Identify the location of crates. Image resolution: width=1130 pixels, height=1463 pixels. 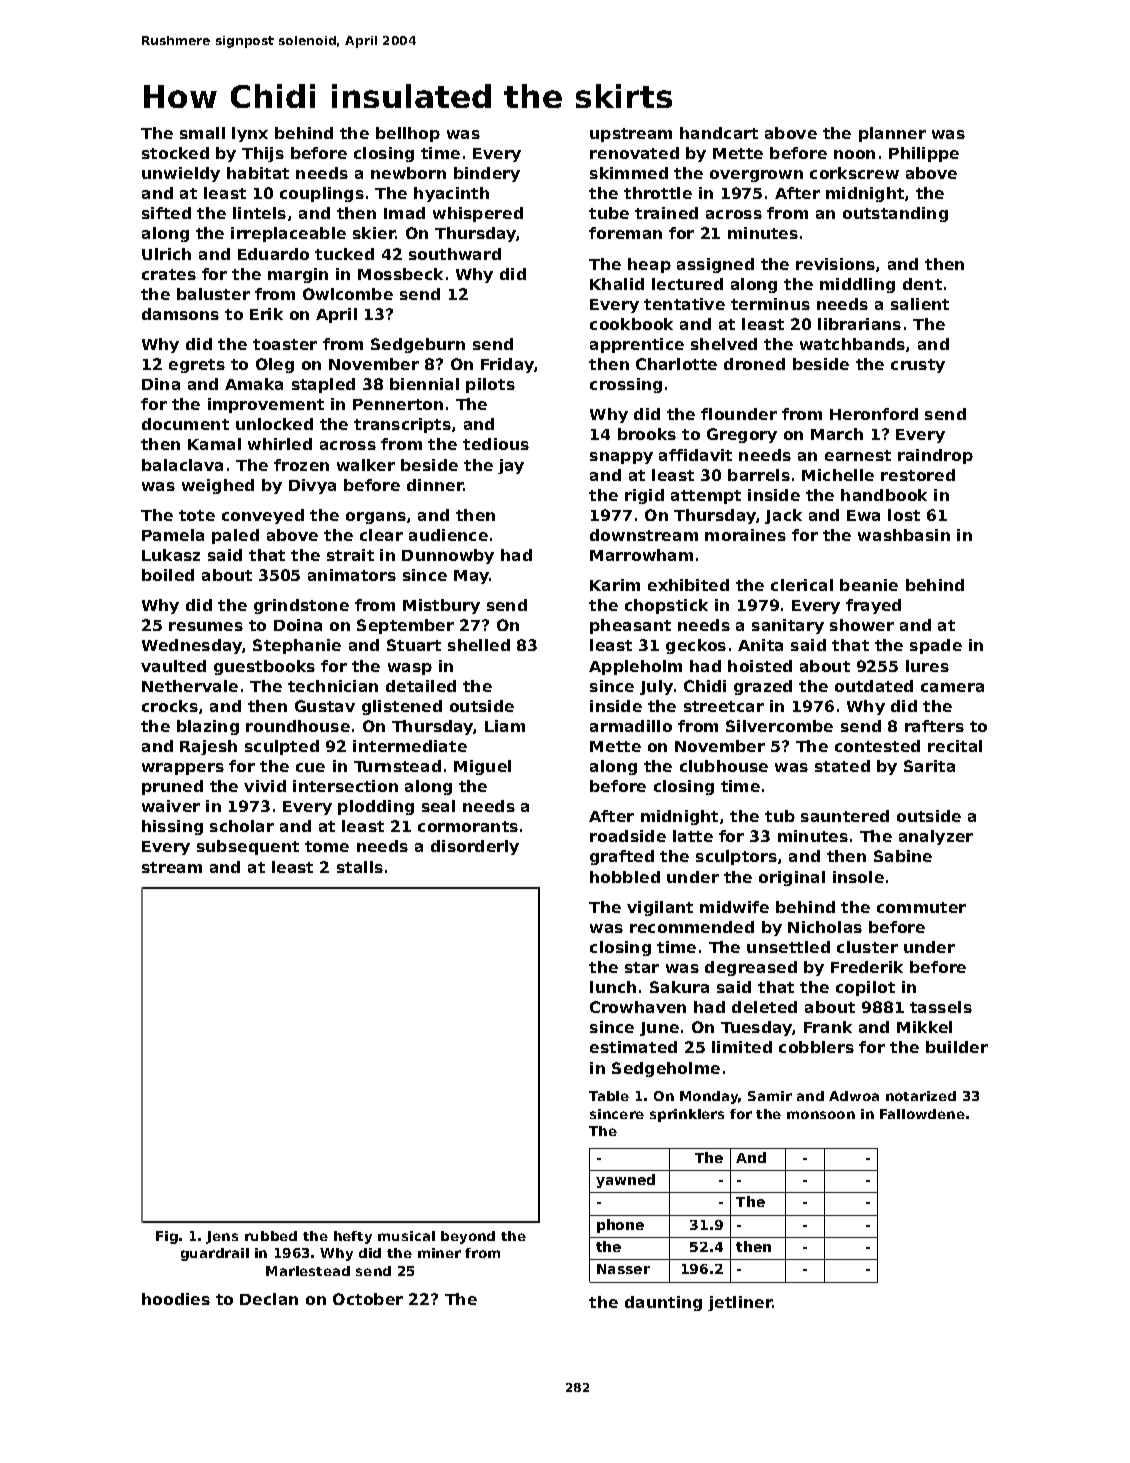
(169, 274).
